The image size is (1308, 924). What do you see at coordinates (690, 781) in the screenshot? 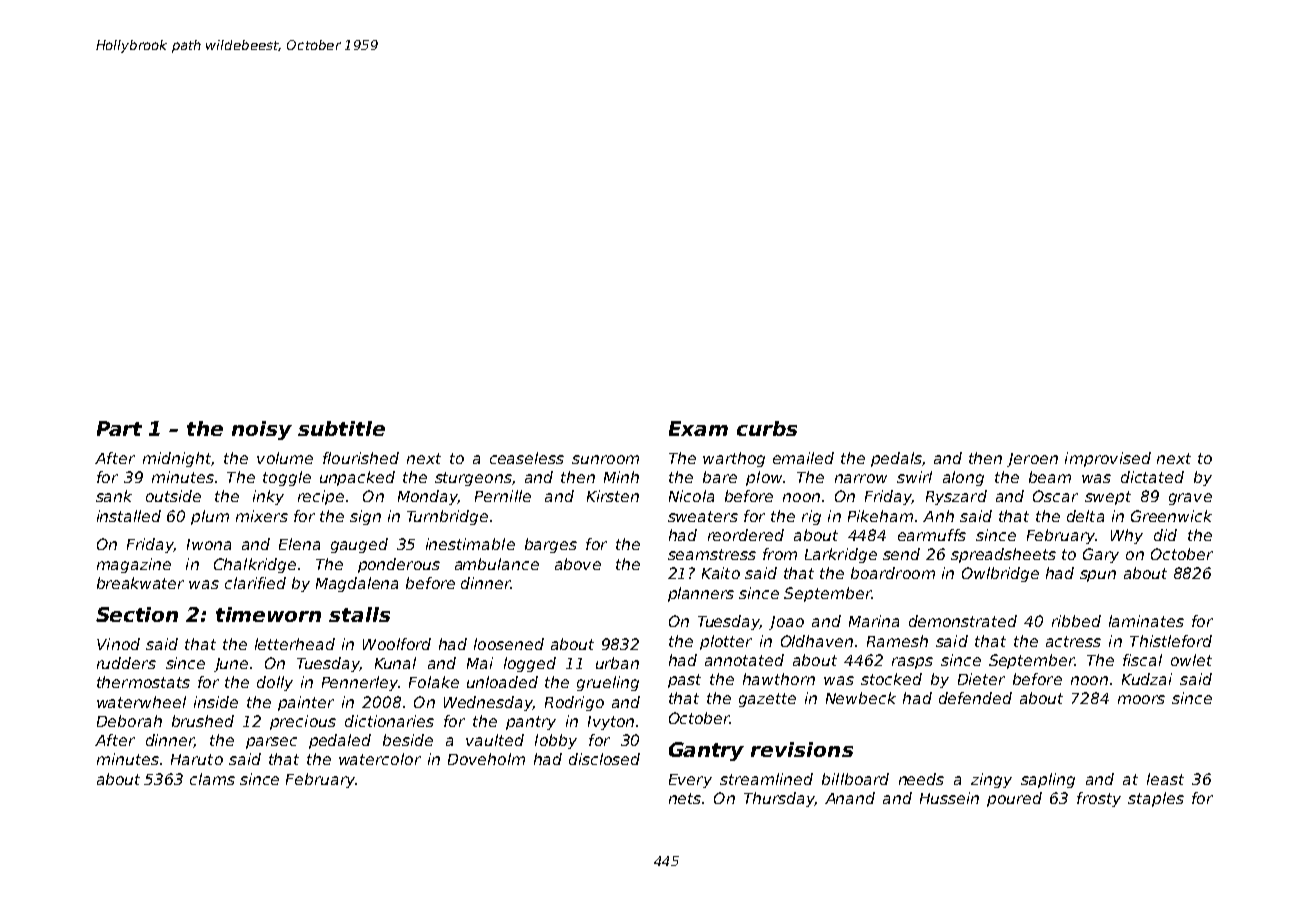
I see `Every` at bounding box center [690, 781].
